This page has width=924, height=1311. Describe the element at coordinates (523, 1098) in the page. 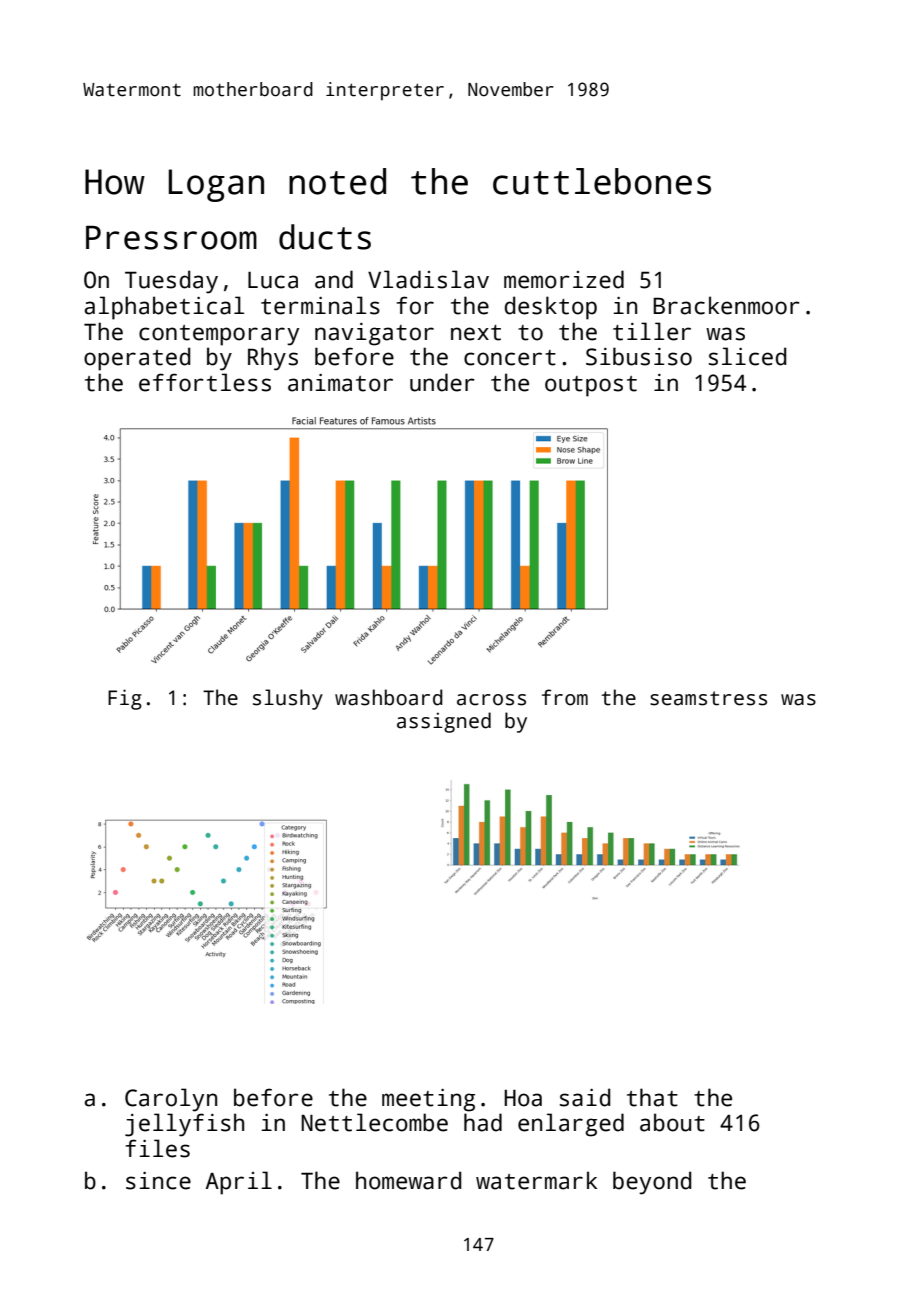

I see `Hoa` at that location.
